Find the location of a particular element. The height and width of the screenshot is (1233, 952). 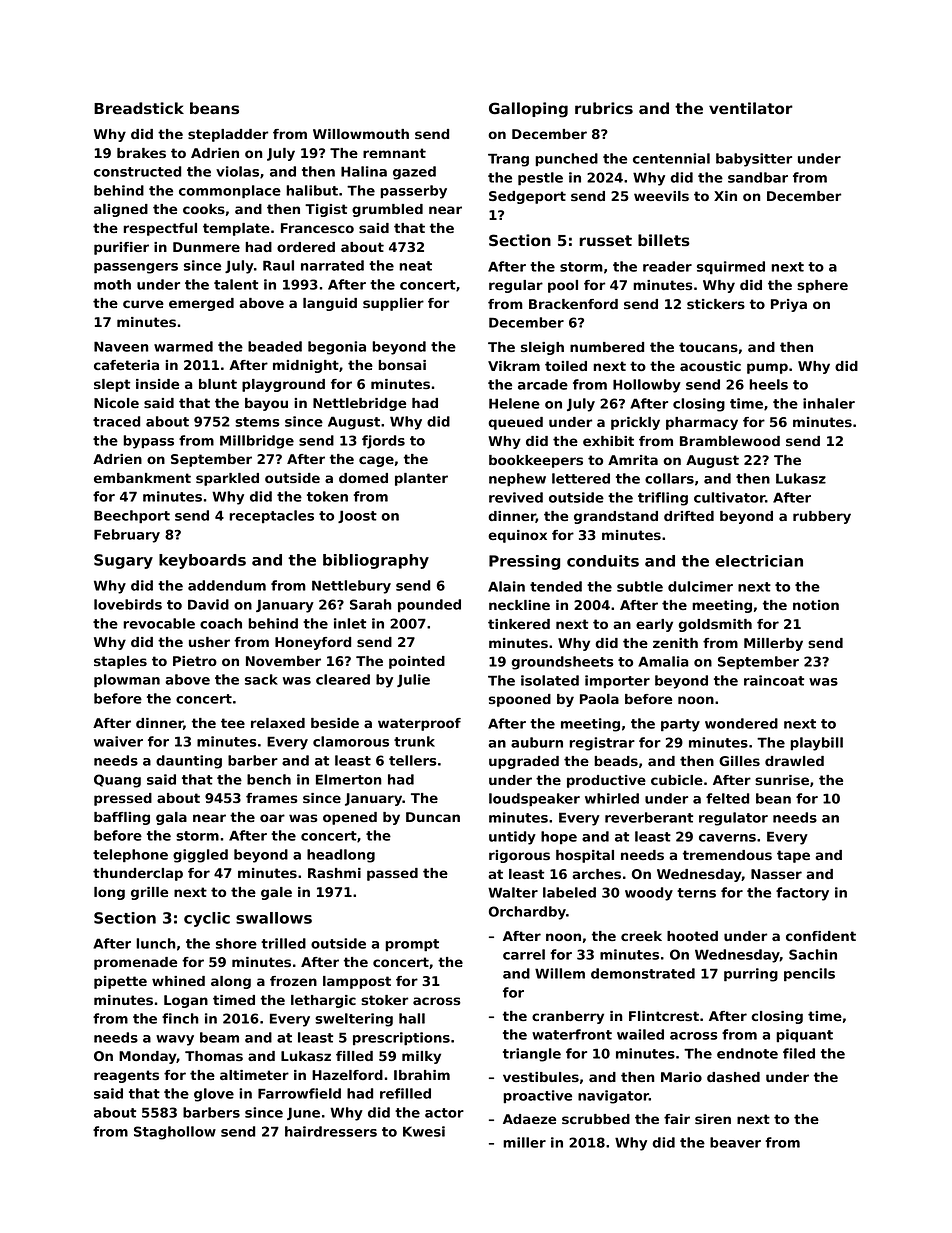

party is located at coordinates (680, 725).
